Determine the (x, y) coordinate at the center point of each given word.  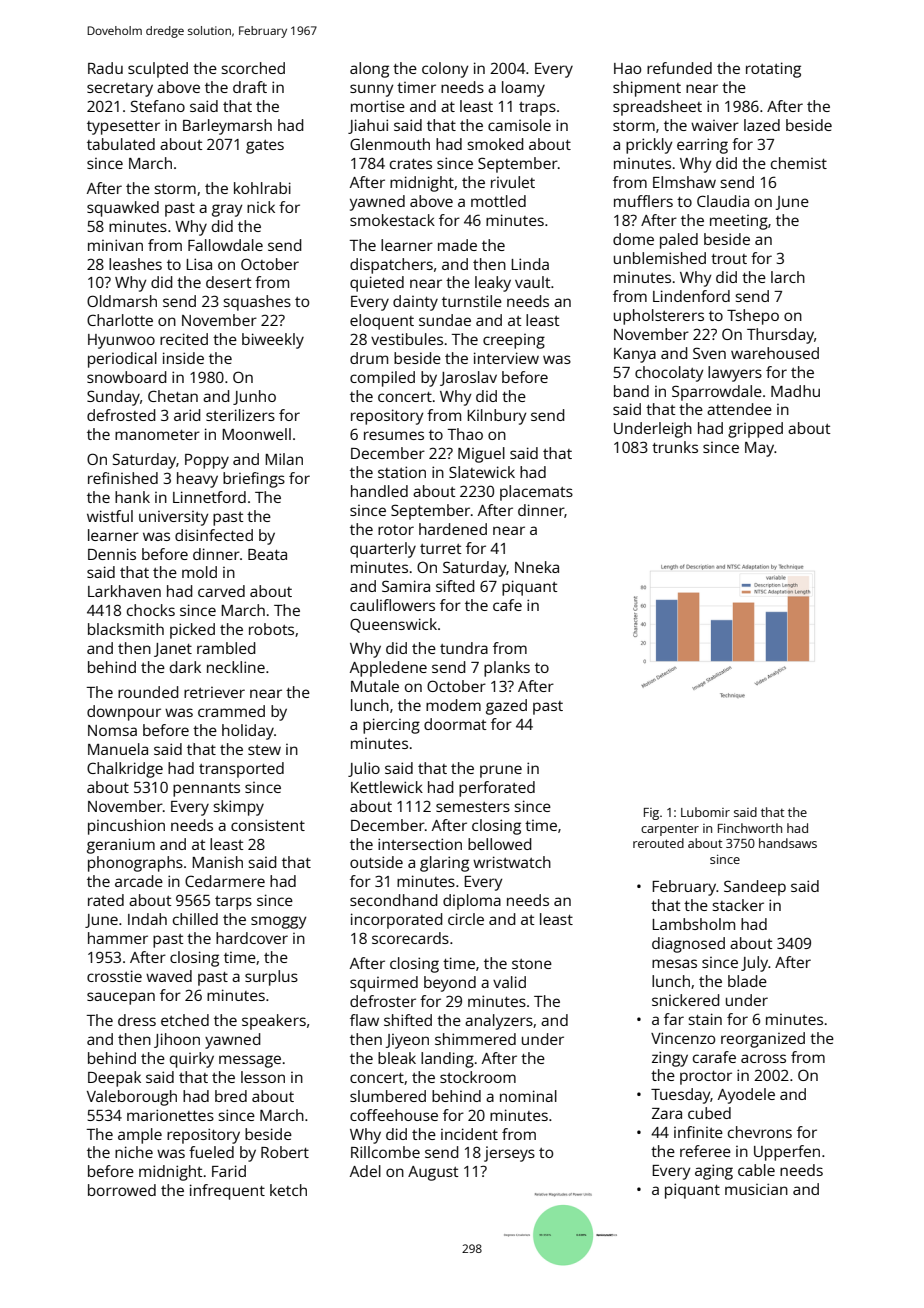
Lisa (199, 264)
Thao (465, 434)
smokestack (392, 220)
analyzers (499, 1022)
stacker (738, 905)
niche (134, 1152)
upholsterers (659, 317)
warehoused (775, 353)
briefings (254, 480)
